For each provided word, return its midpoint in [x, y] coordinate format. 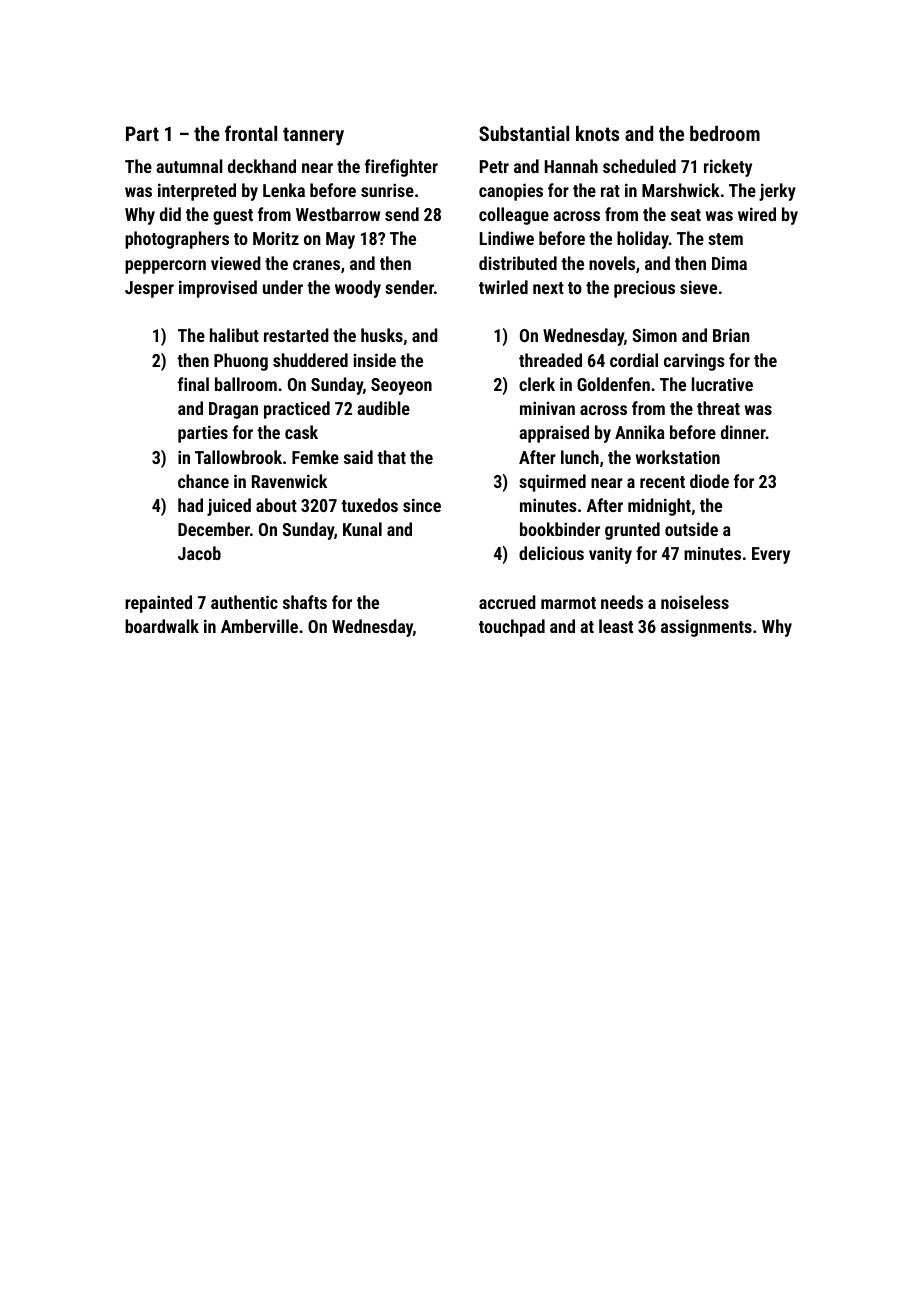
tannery [313, 136]
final [193, 384]
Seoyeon [401, 386]
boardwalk [162, 626]
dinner [743, 432]
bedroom [725, 133]
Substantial [524, 133]
